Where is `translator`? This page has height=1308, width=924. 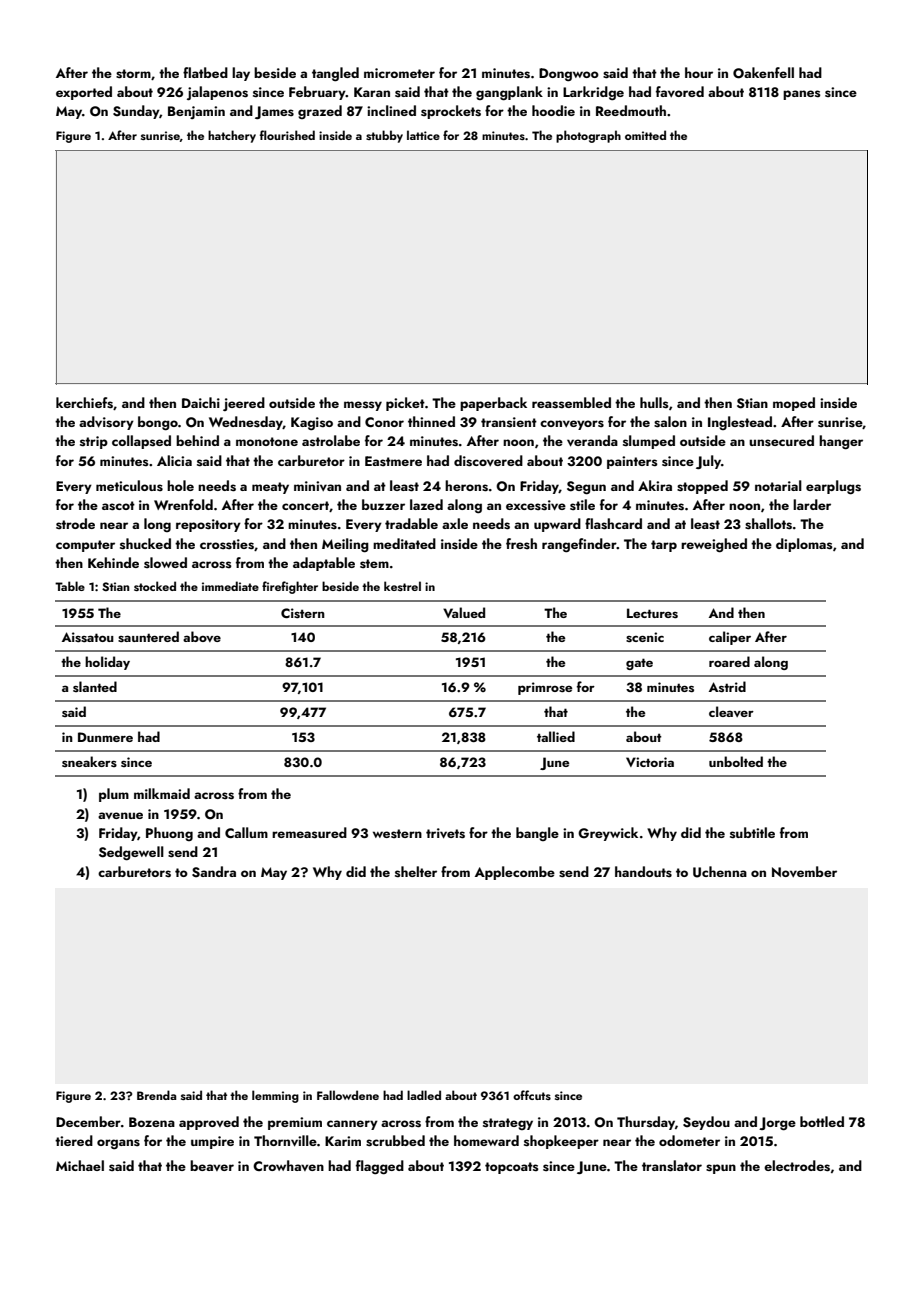
translator is located at coordinates (672, 1166).
